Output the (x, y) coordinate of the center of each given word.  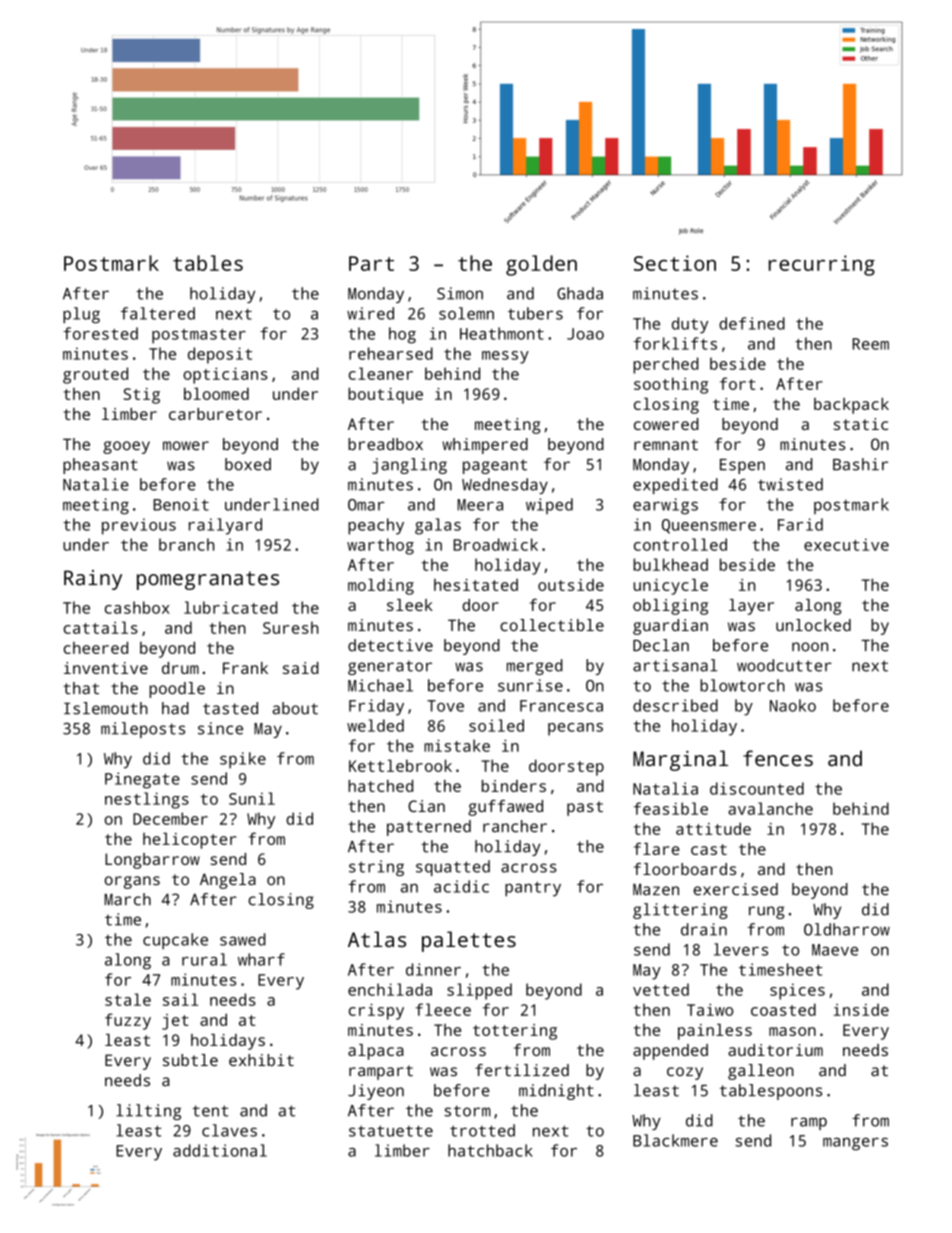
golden (541, 265)
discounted (757, 788)
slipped (479, 991)
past (585, 808)
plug (81, 315)
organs (132, 882)
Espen (742, 466)
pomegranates (208, 580)
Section (675, 263)
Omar (366, 505)
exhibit (261, 1060)
